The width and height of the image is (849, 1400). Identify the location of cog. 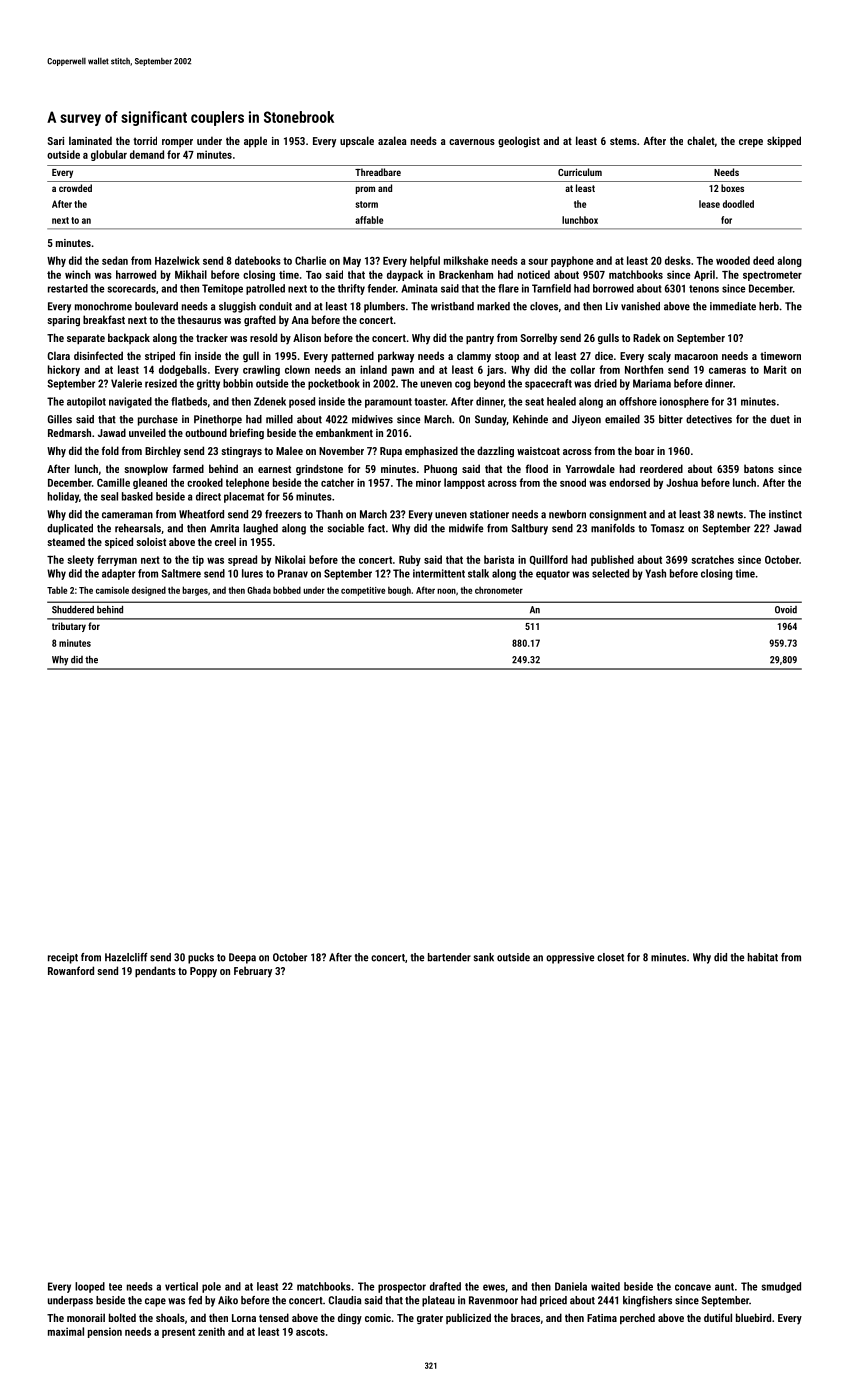
(463, 385).
